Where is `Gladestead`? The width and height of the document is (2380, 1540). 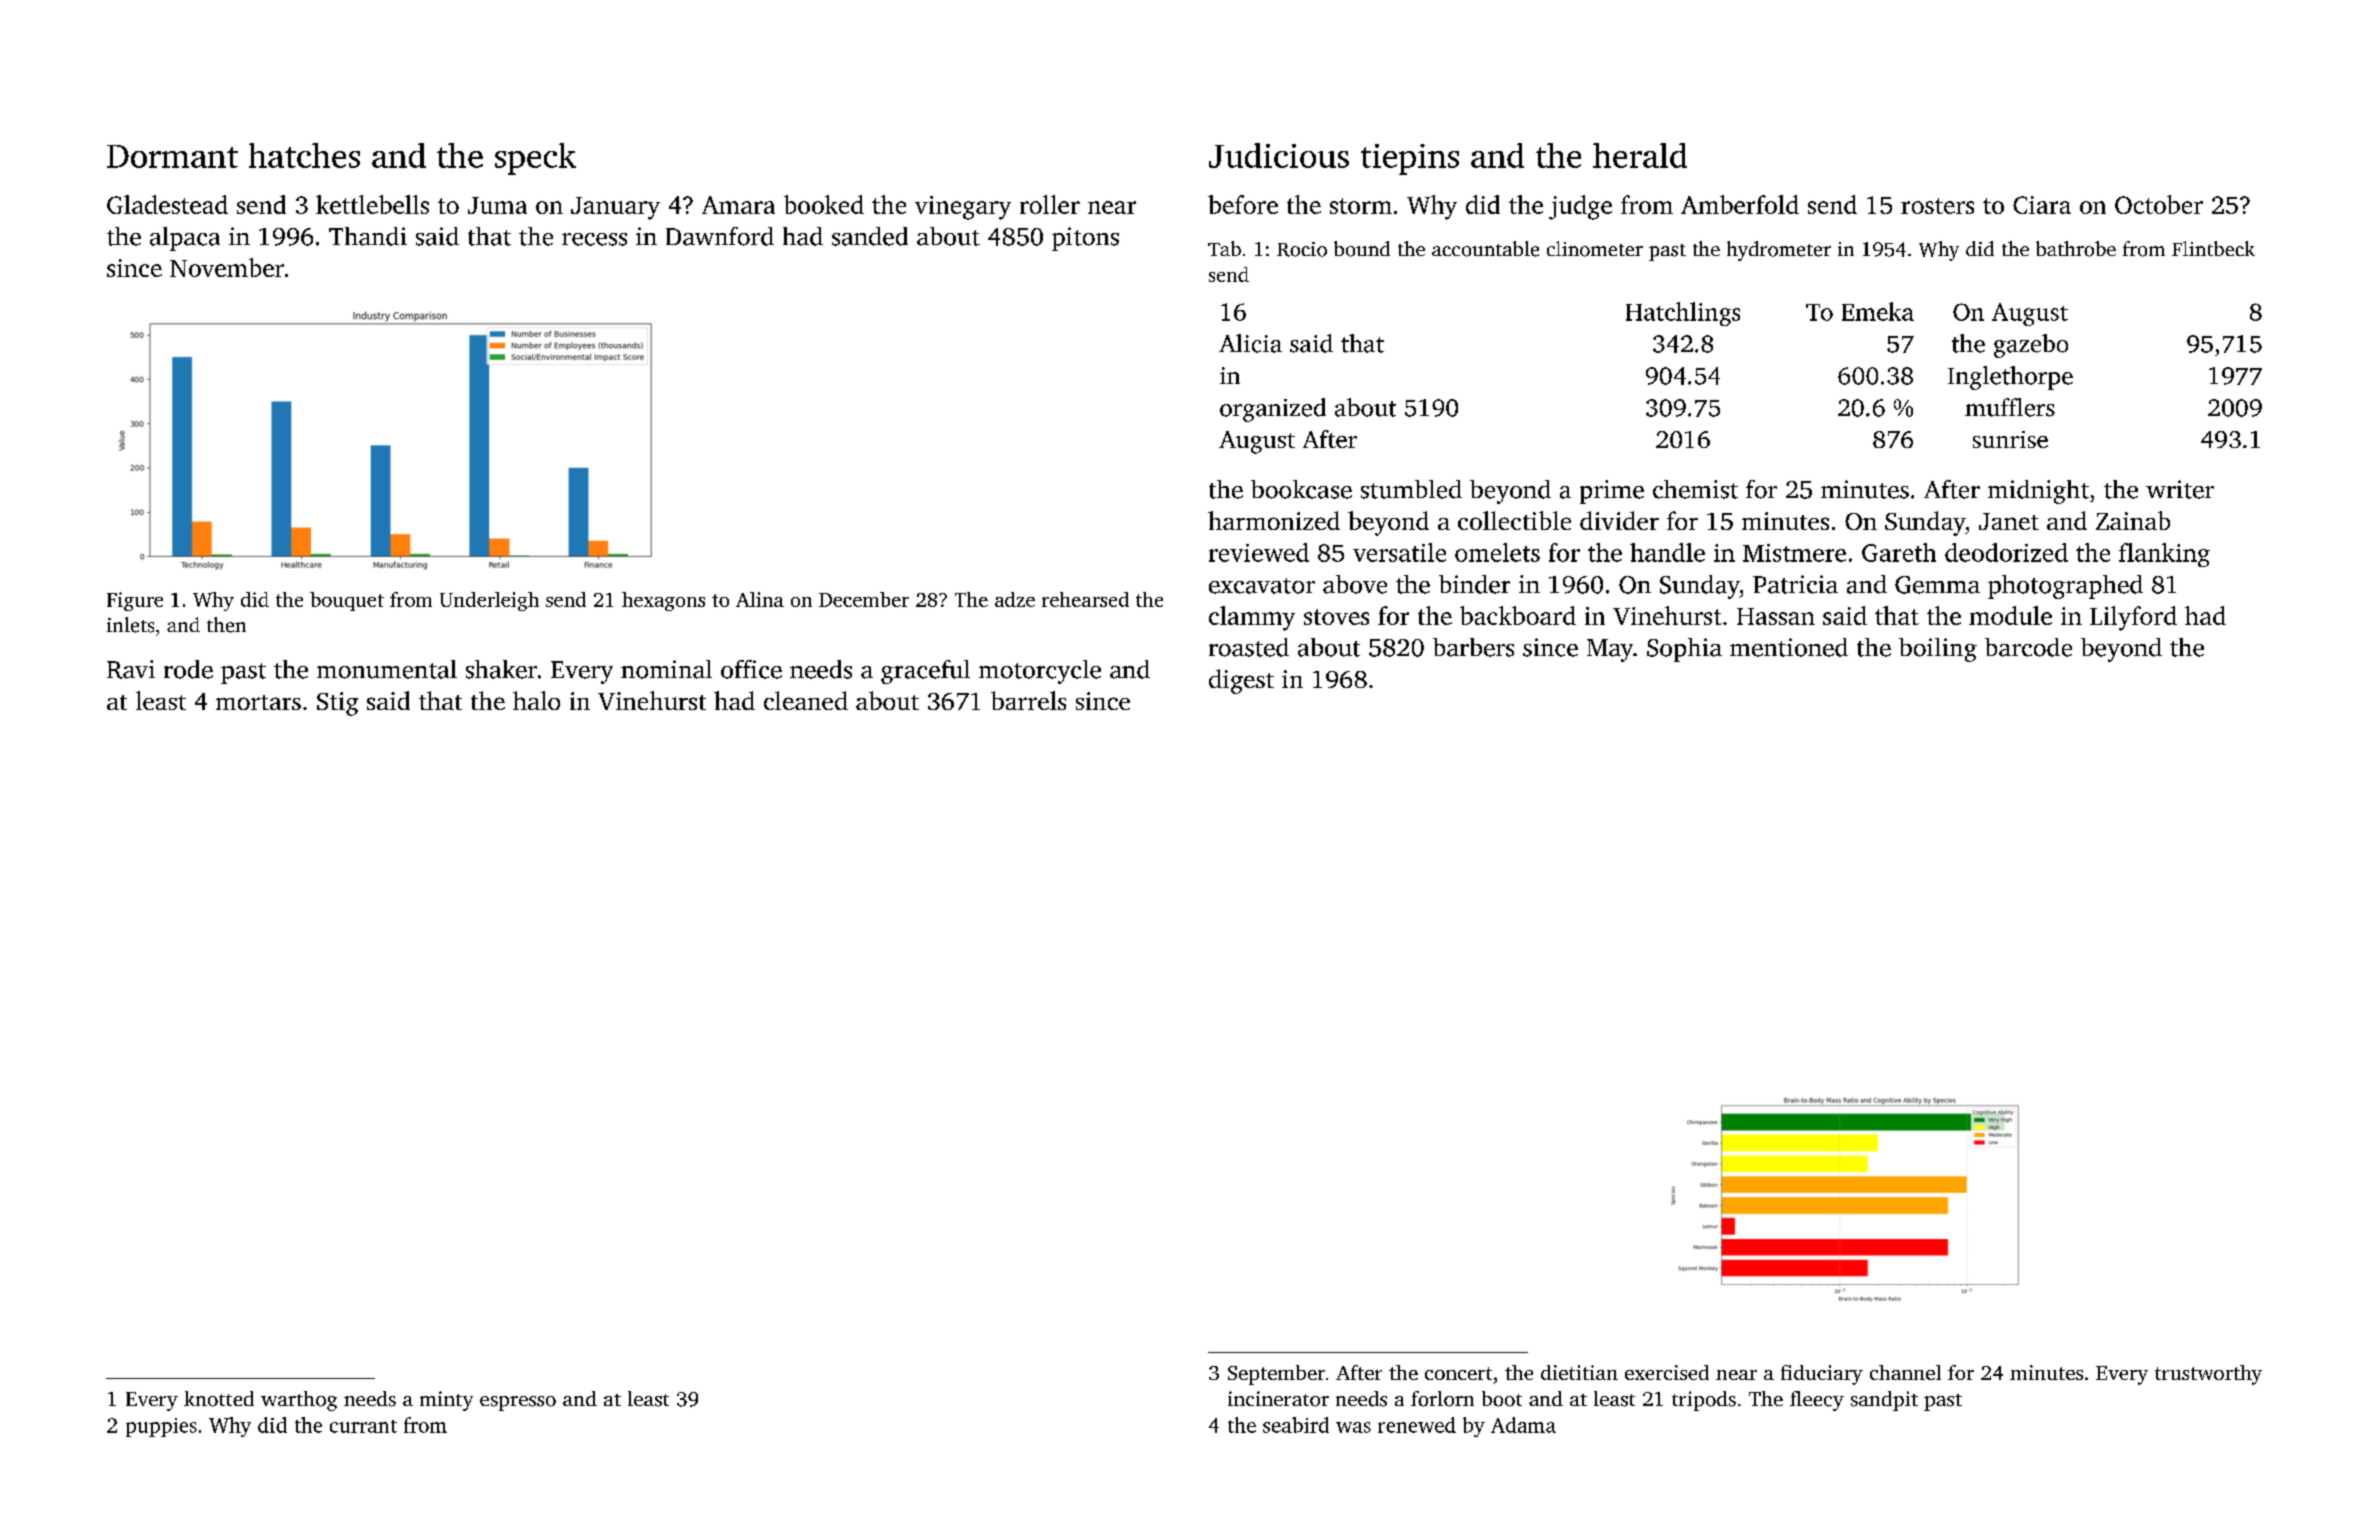
Gladestead is located at coordinates (167, 204).
